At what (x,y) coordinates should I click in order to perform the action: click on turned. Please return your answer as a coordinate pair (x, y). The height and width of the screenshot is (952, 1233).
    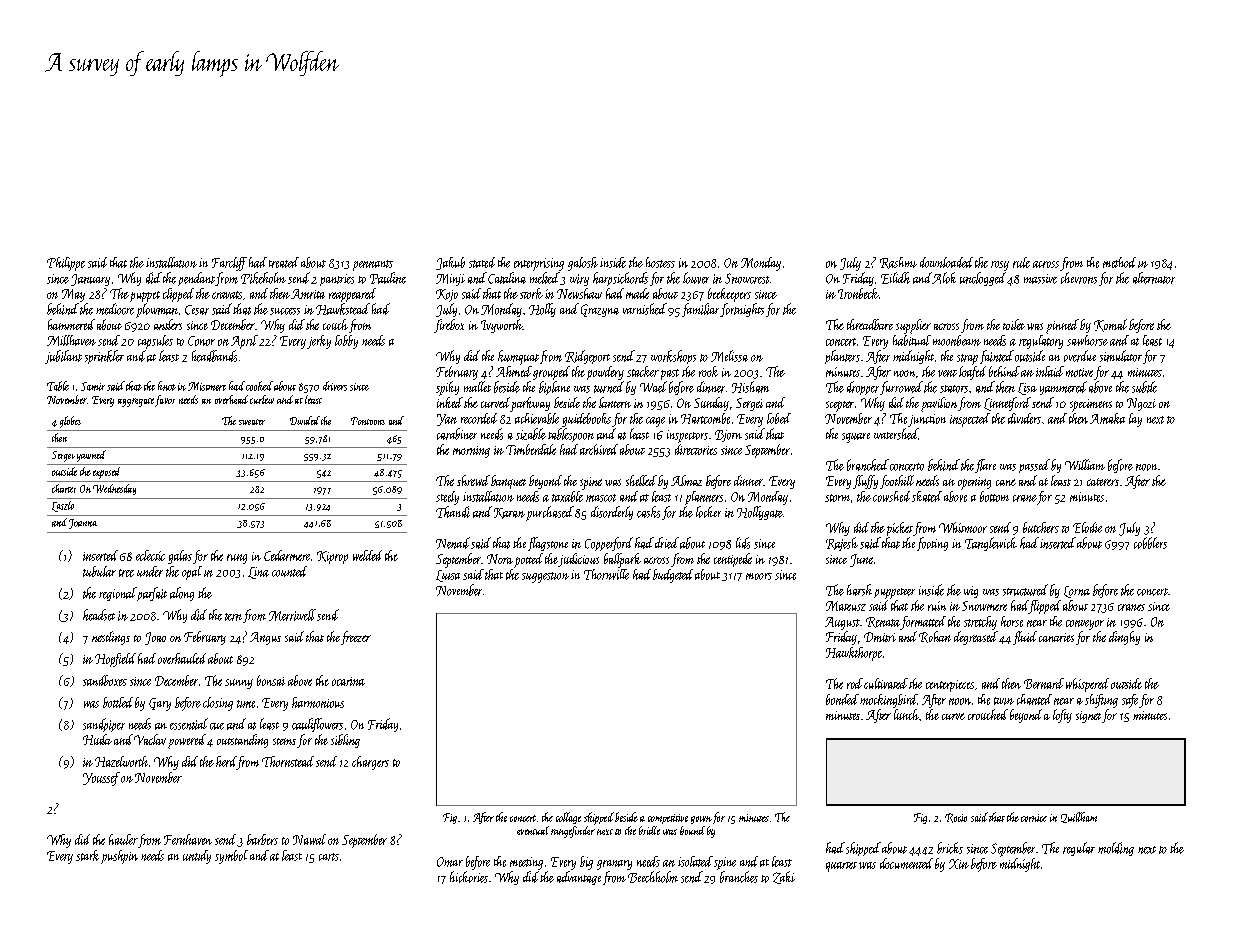
    Looking at the image, I should click on (609, 387).
